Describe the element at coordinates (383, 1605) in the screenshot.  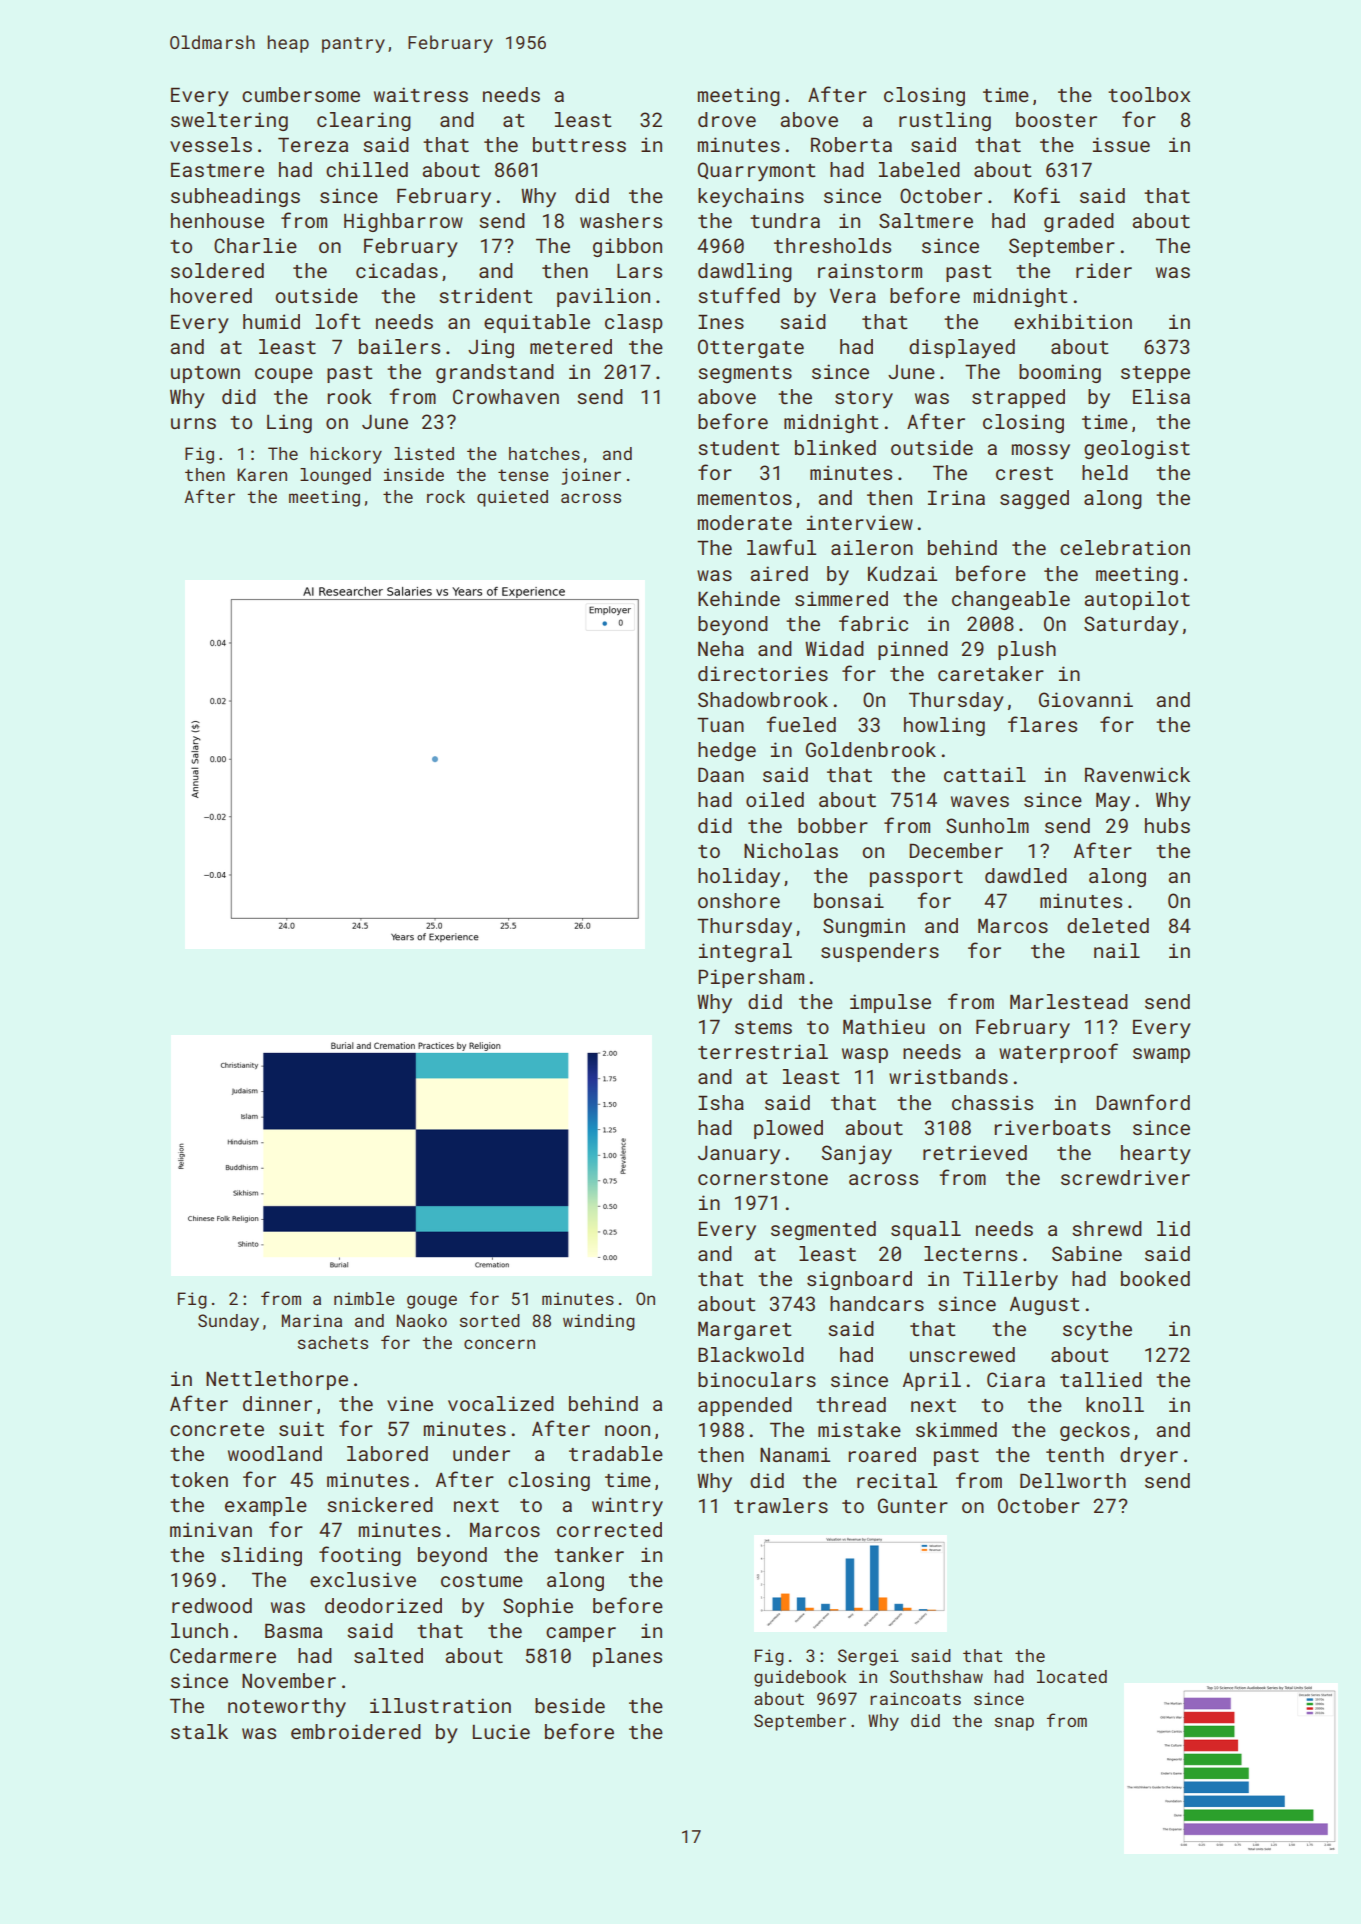
I see `deodorized` at that location.
